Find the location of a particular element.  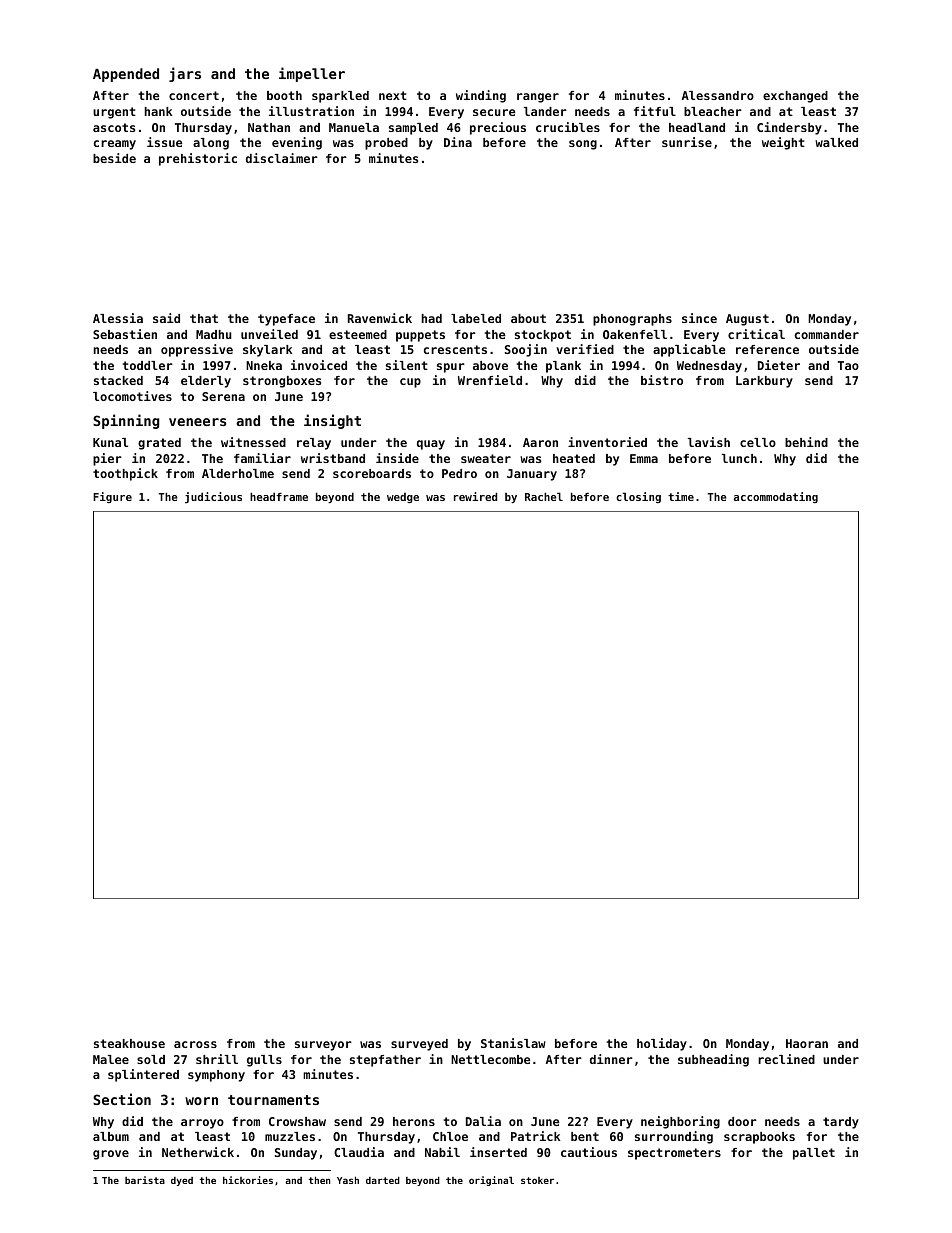

accommodating is located at coordinates (776, 497).
